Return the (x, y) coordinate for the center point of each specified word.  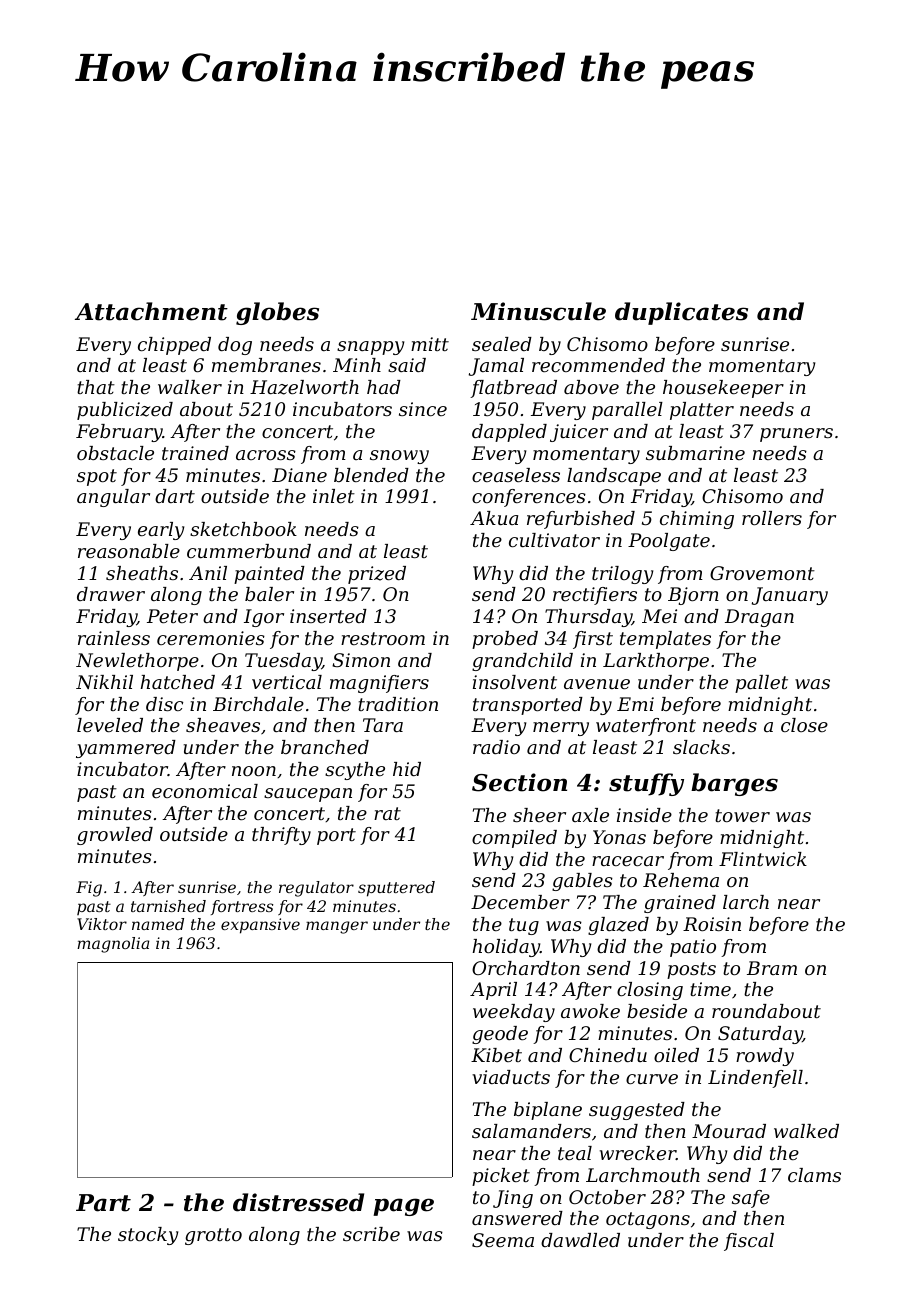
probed (505, 640)
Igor (264, 618)
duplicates (681, 313)
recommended (598, 365)
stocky (148, 1236)
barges (734, 784)
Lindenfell (755, 1079)
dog (235, 346)
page (403, 1207)
